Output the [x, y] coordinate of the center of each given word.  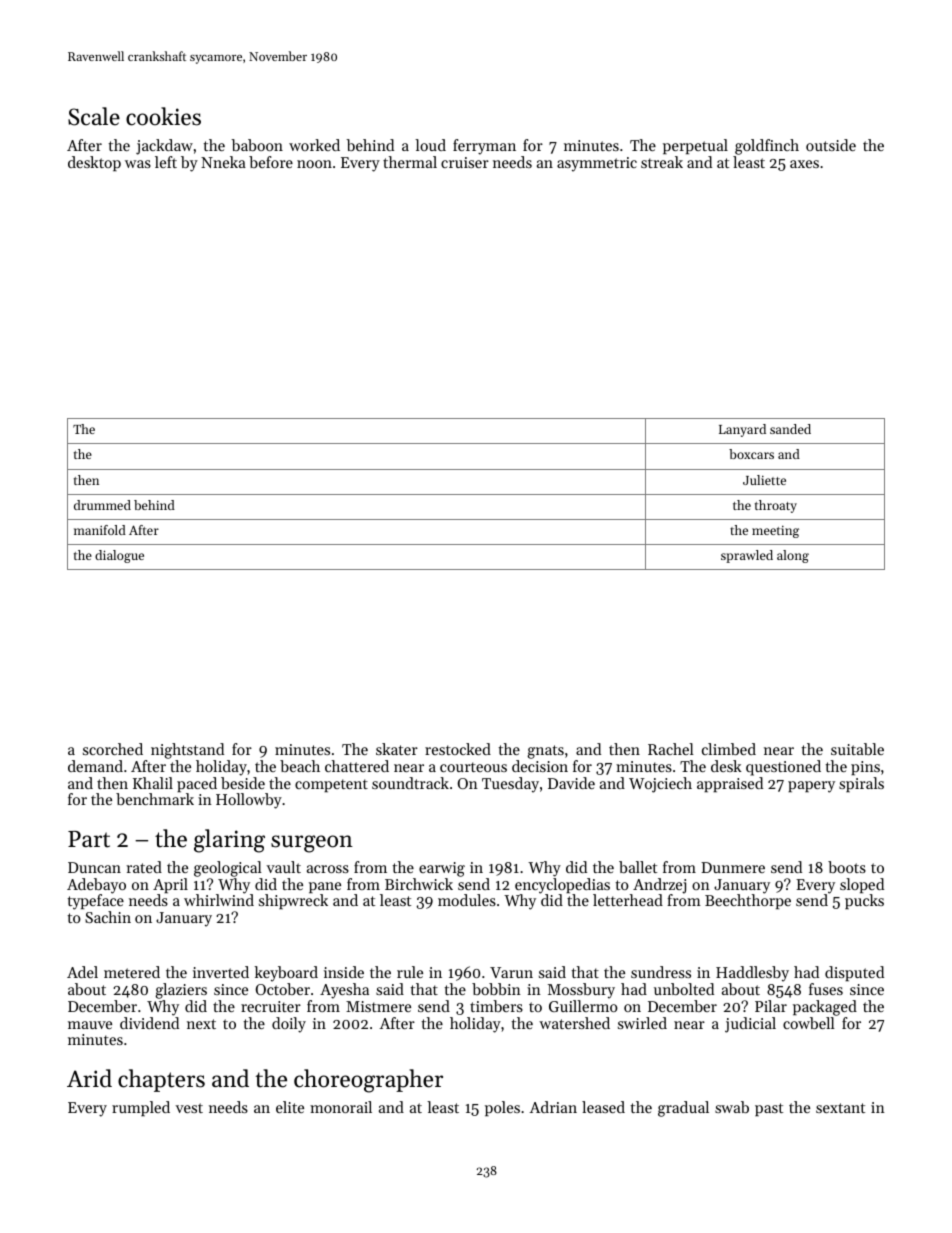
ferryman [484, 147]
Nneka [223, 162]
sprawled [747, 556]
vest [189, 1108]
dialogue [119, 556]
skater [397, 749]
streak [662, 162]
